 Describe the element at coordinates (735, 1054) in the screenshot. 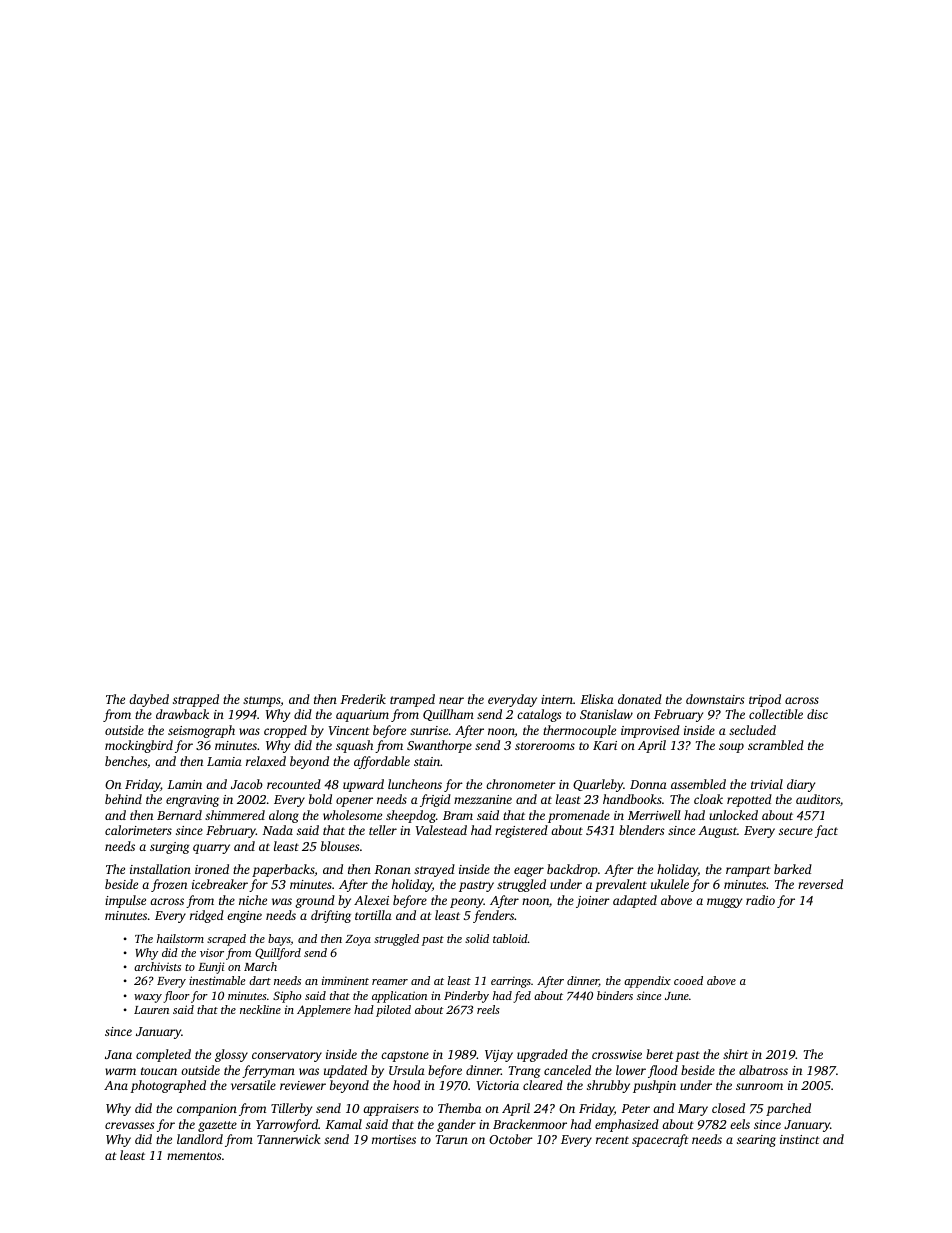

I see `shirt` at that location.
